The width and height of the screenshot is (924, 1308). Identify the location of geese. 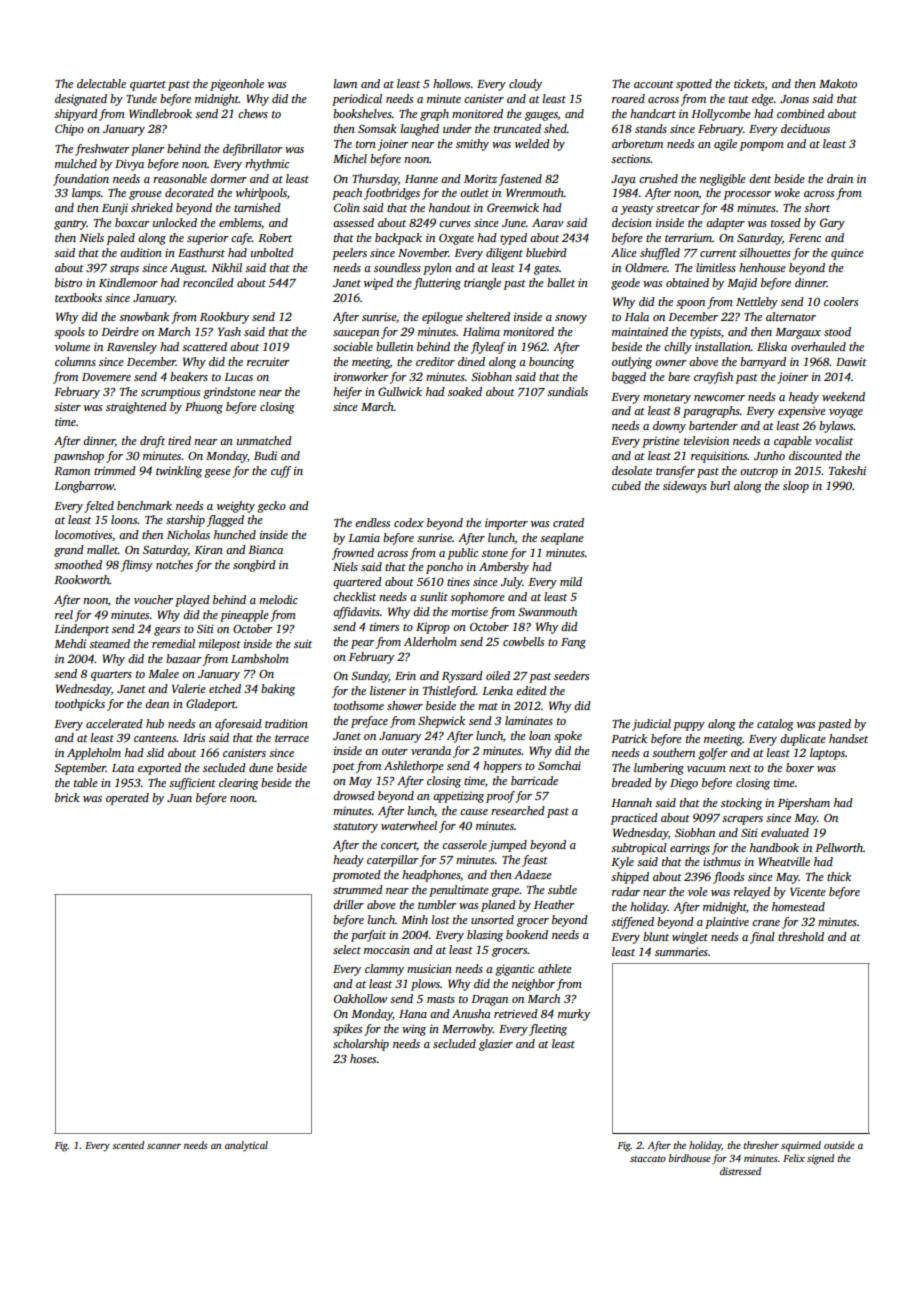
(217, 473).
